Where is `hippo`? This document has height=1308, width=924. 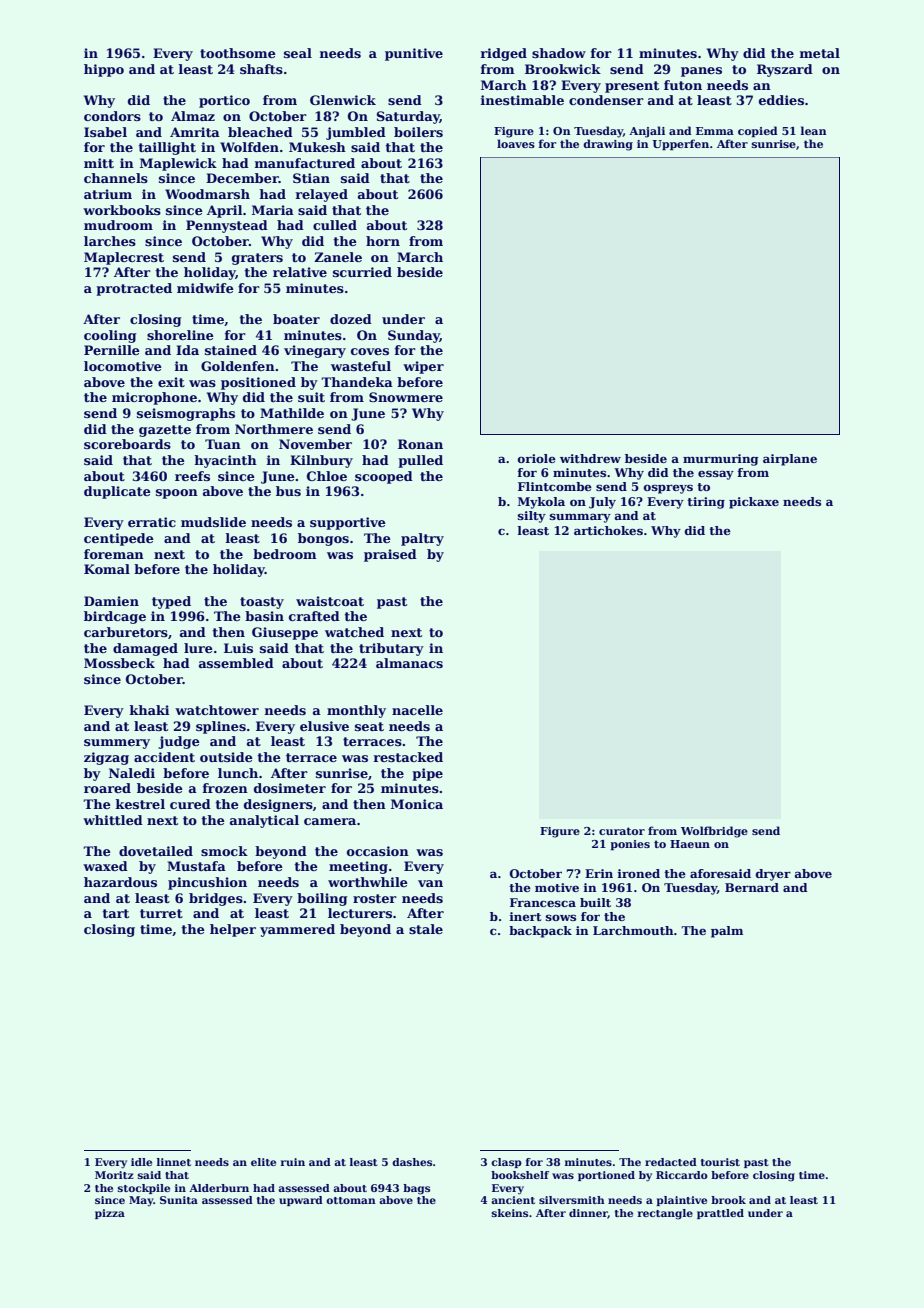
hippo is located at coordinates (104, 70).
